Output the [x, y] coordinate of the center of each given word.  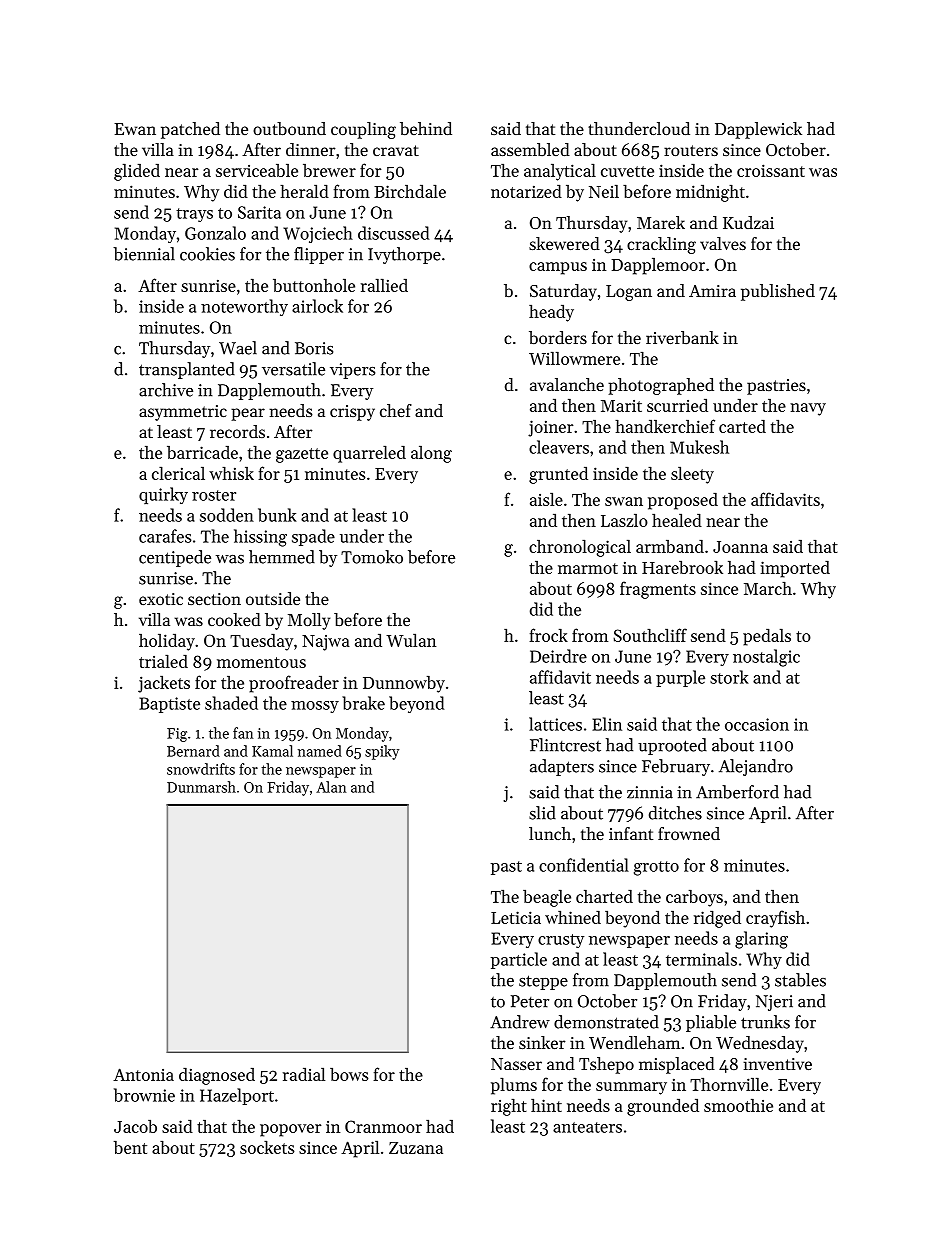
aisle [546, 499]
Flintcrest [565, 745]
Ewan [135, 129]
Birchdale [410, 191]
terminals [701, 959]
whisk [231, 473]
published [778, 292]
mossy [315, 707]
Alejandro [756, 767]
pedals [767, 637]
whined [573, 917]
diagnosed [217, 1076]
